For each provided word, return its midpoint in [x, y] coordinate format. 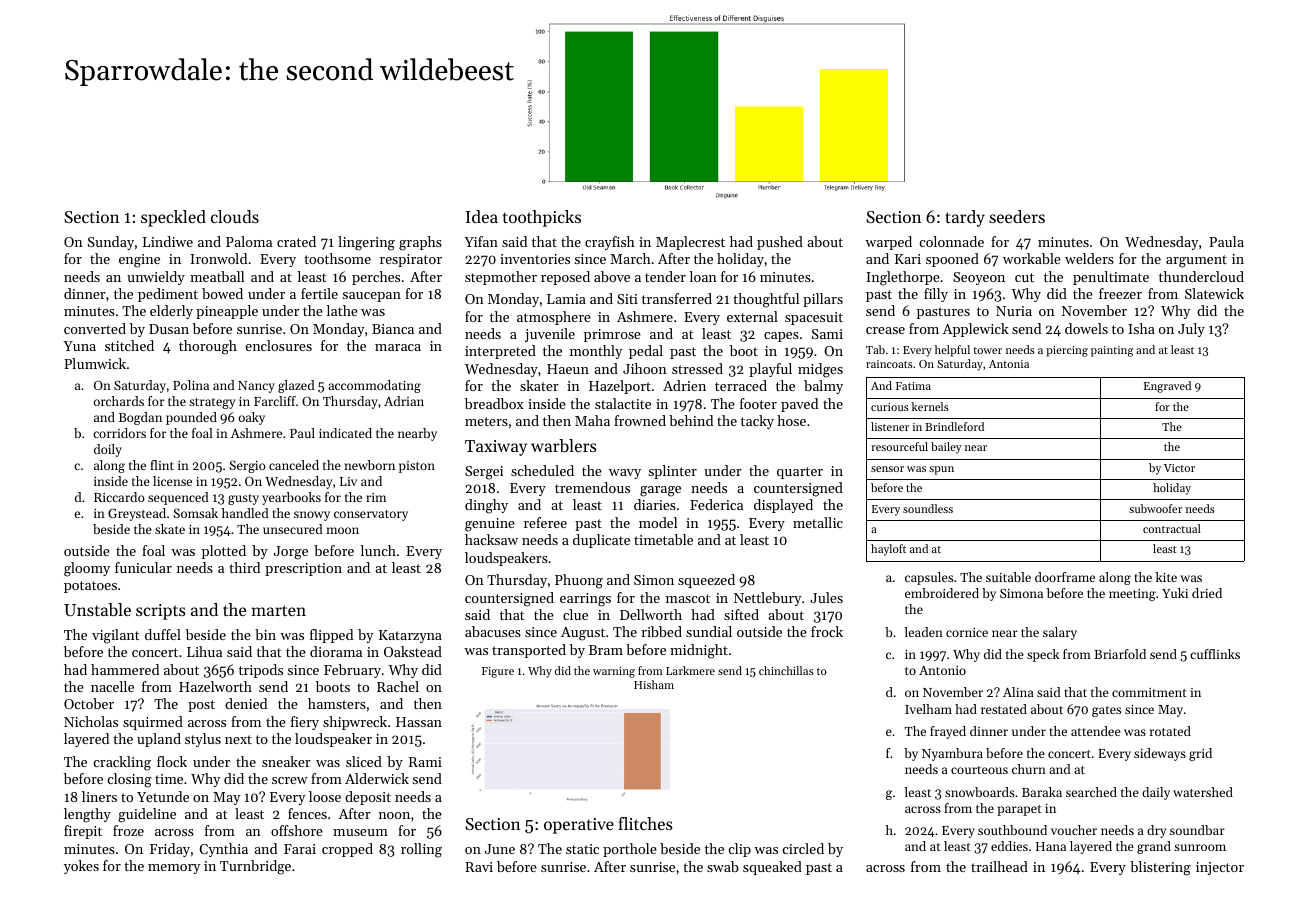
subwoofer [1155, 508]
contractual [1172, 528]
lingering [366, 243]
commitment [1149, 692]
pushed [780, 243]
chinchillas [786, 670]
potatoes [90, 587]
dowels [1086, 328]
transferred [677, 298]
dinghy [486, 506]
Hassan [419, 722]
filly [936, 295]
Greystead [137, 514]
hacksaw [491, 539]
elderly [171, 312]
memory [174, 869]
